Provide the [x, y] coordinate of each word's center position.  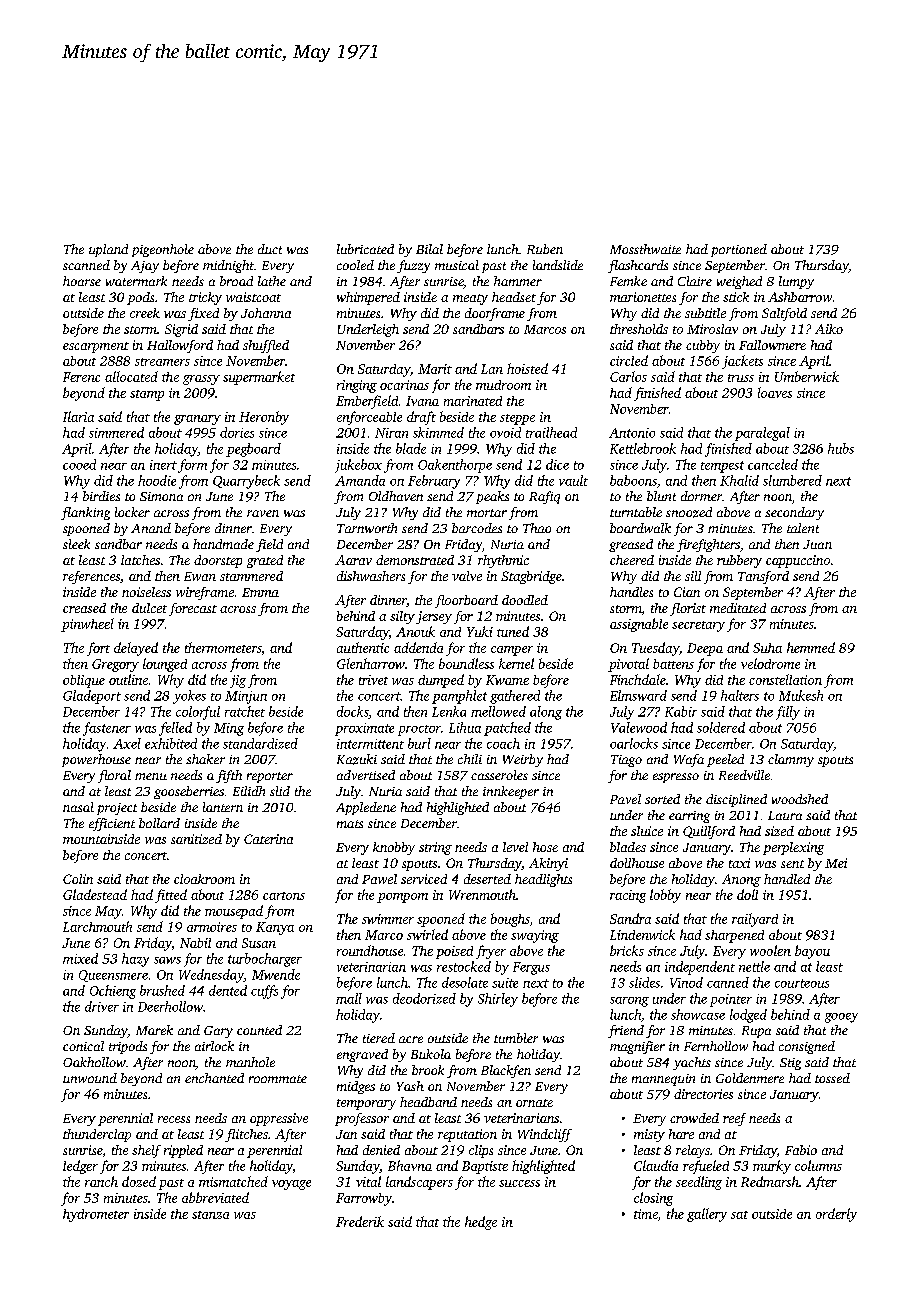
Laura [785, 815]
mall [349, 998]
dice [557, 464]
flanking [85, 513]
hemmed [811, 647]
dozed [139, 1181]
